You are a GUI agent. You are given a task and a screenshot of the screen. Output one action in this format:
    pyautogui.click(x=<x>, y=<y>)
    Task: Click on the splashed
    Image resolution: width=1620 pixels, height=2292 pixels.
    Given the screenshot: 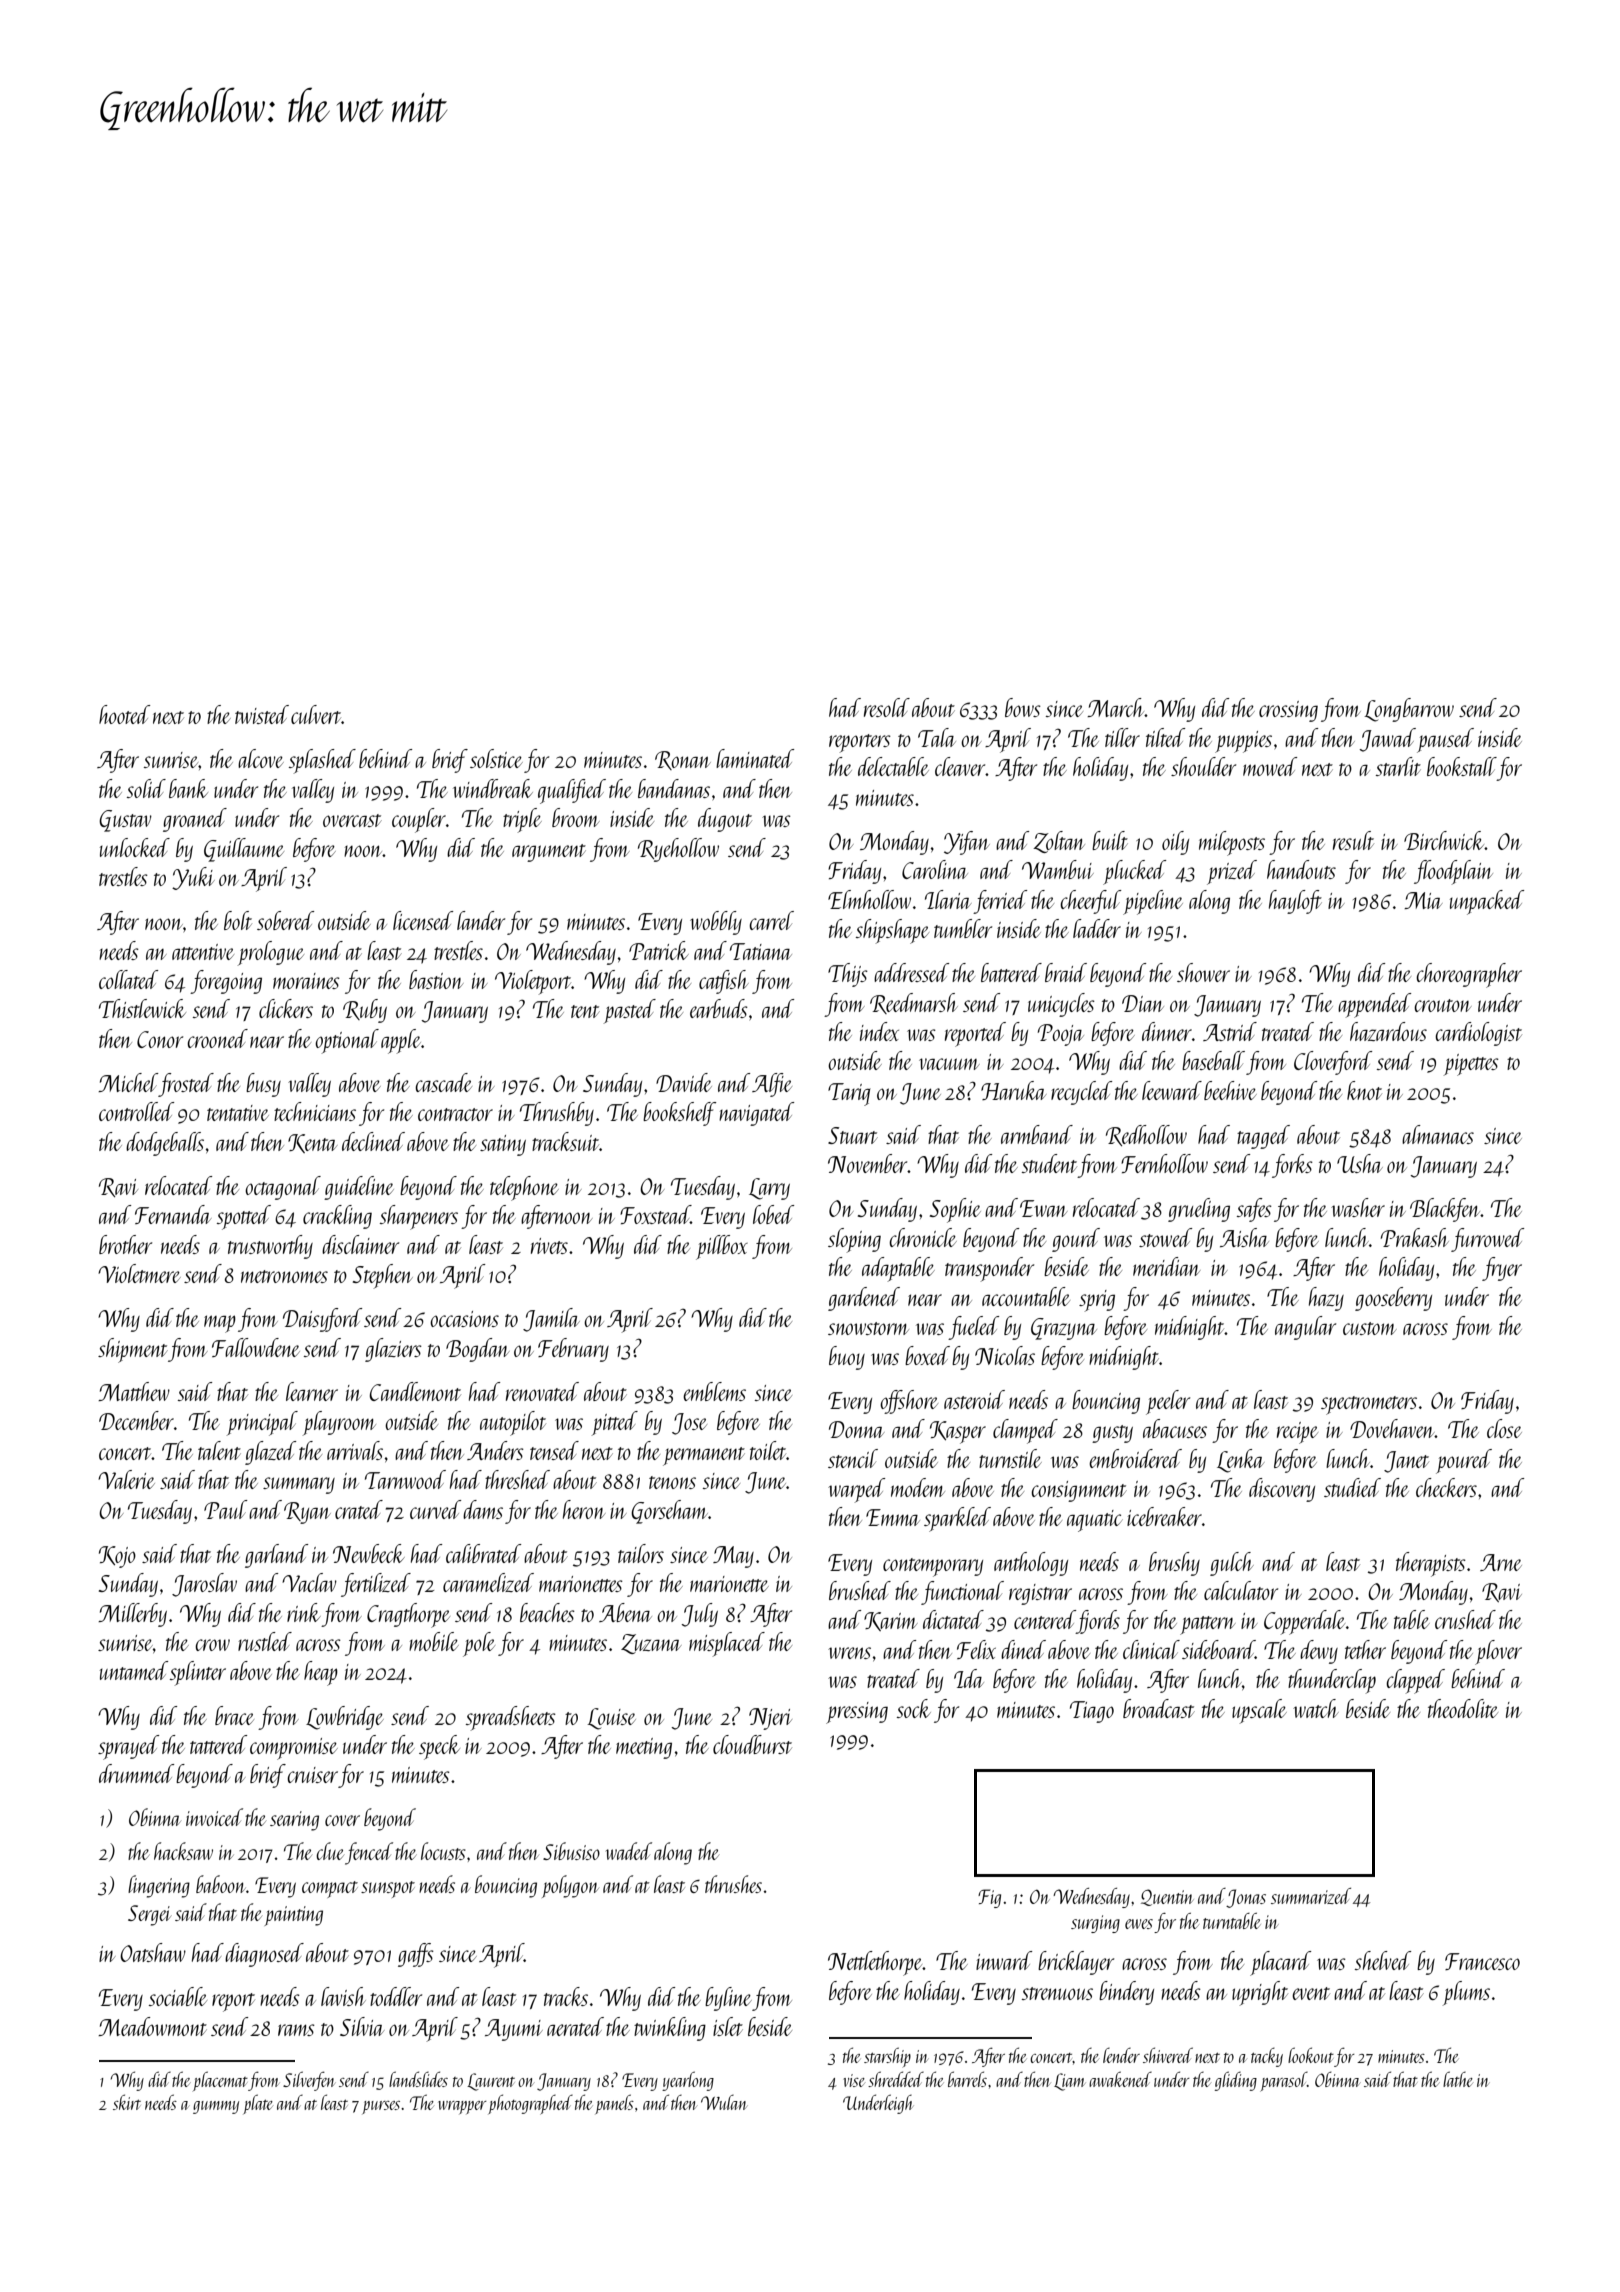 What is the action you would take?
    pyautogui.click(x=322, y=761)
